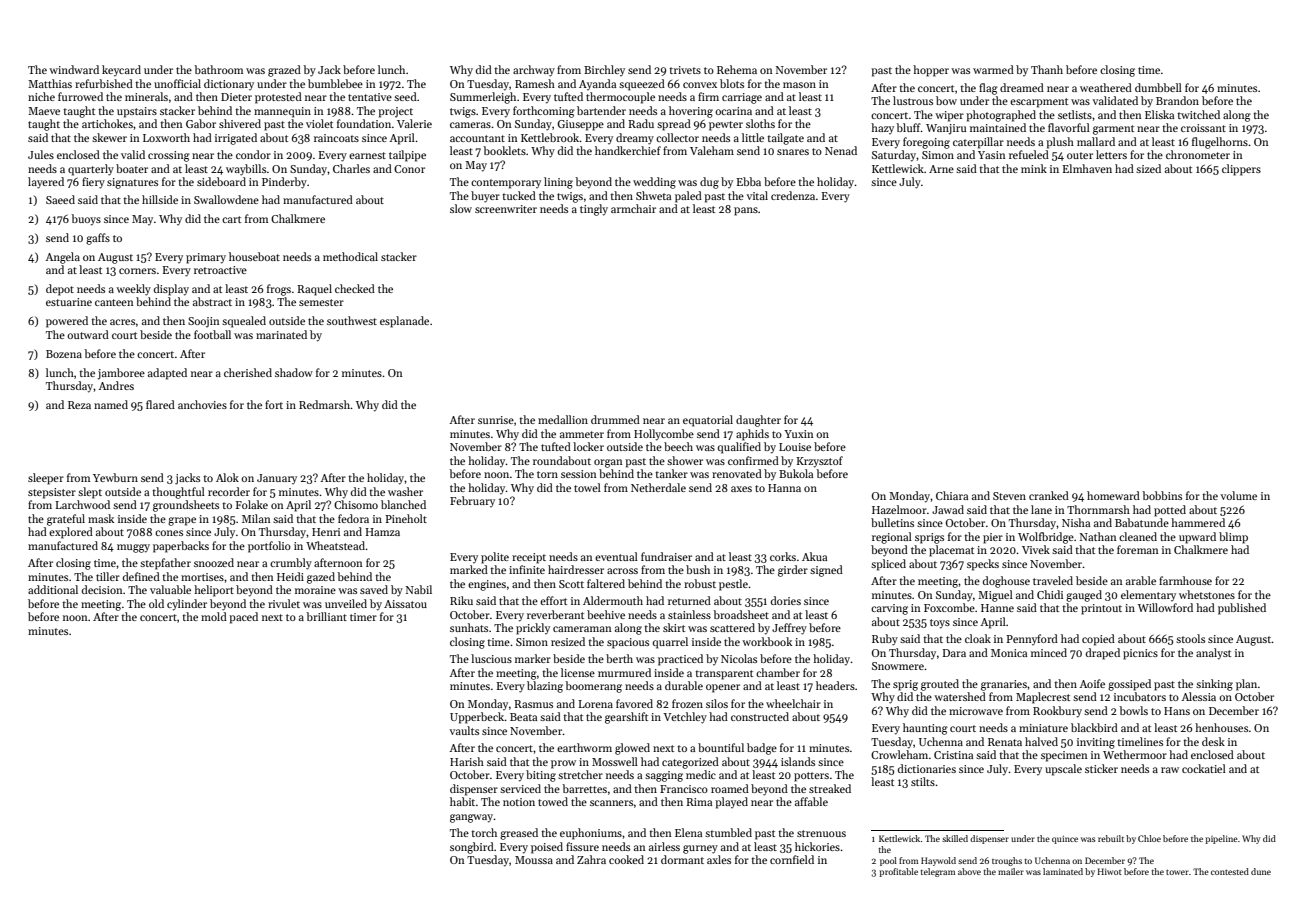 The height and width of the page is (924, 1308). What do you see at coordinates (926, 143) in the page?
I see `foregoing` at bounding box center [926, 143].
